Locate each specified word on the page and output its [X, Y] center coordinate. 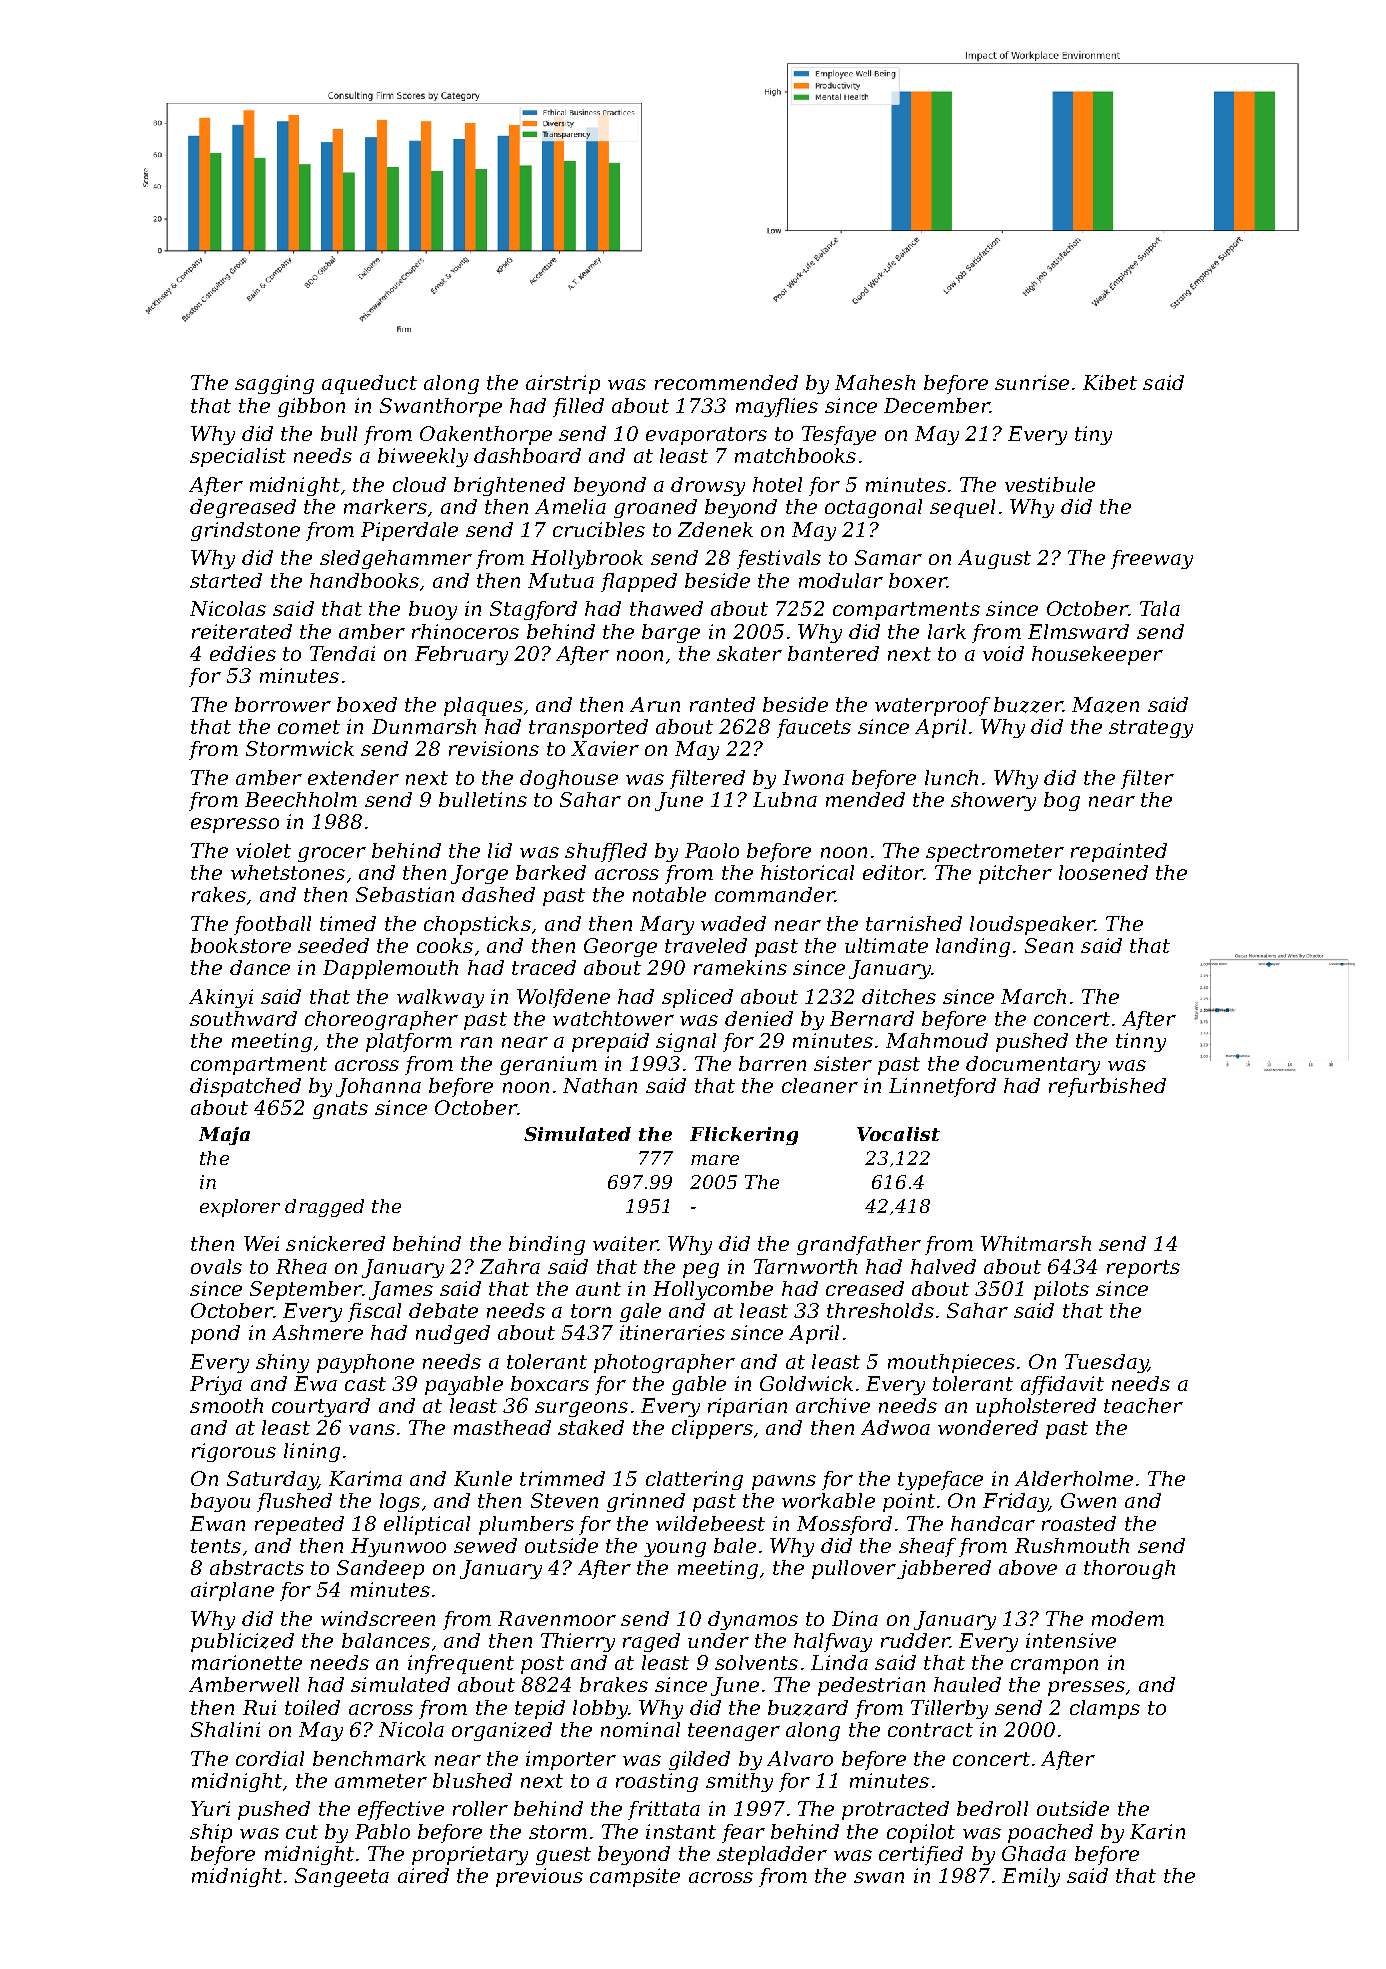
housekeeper [1097, 655]
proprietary [470, 1855]
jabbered [944, 1569]
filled [578, 407]
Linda [839, 1662]
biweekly [423, 457]
